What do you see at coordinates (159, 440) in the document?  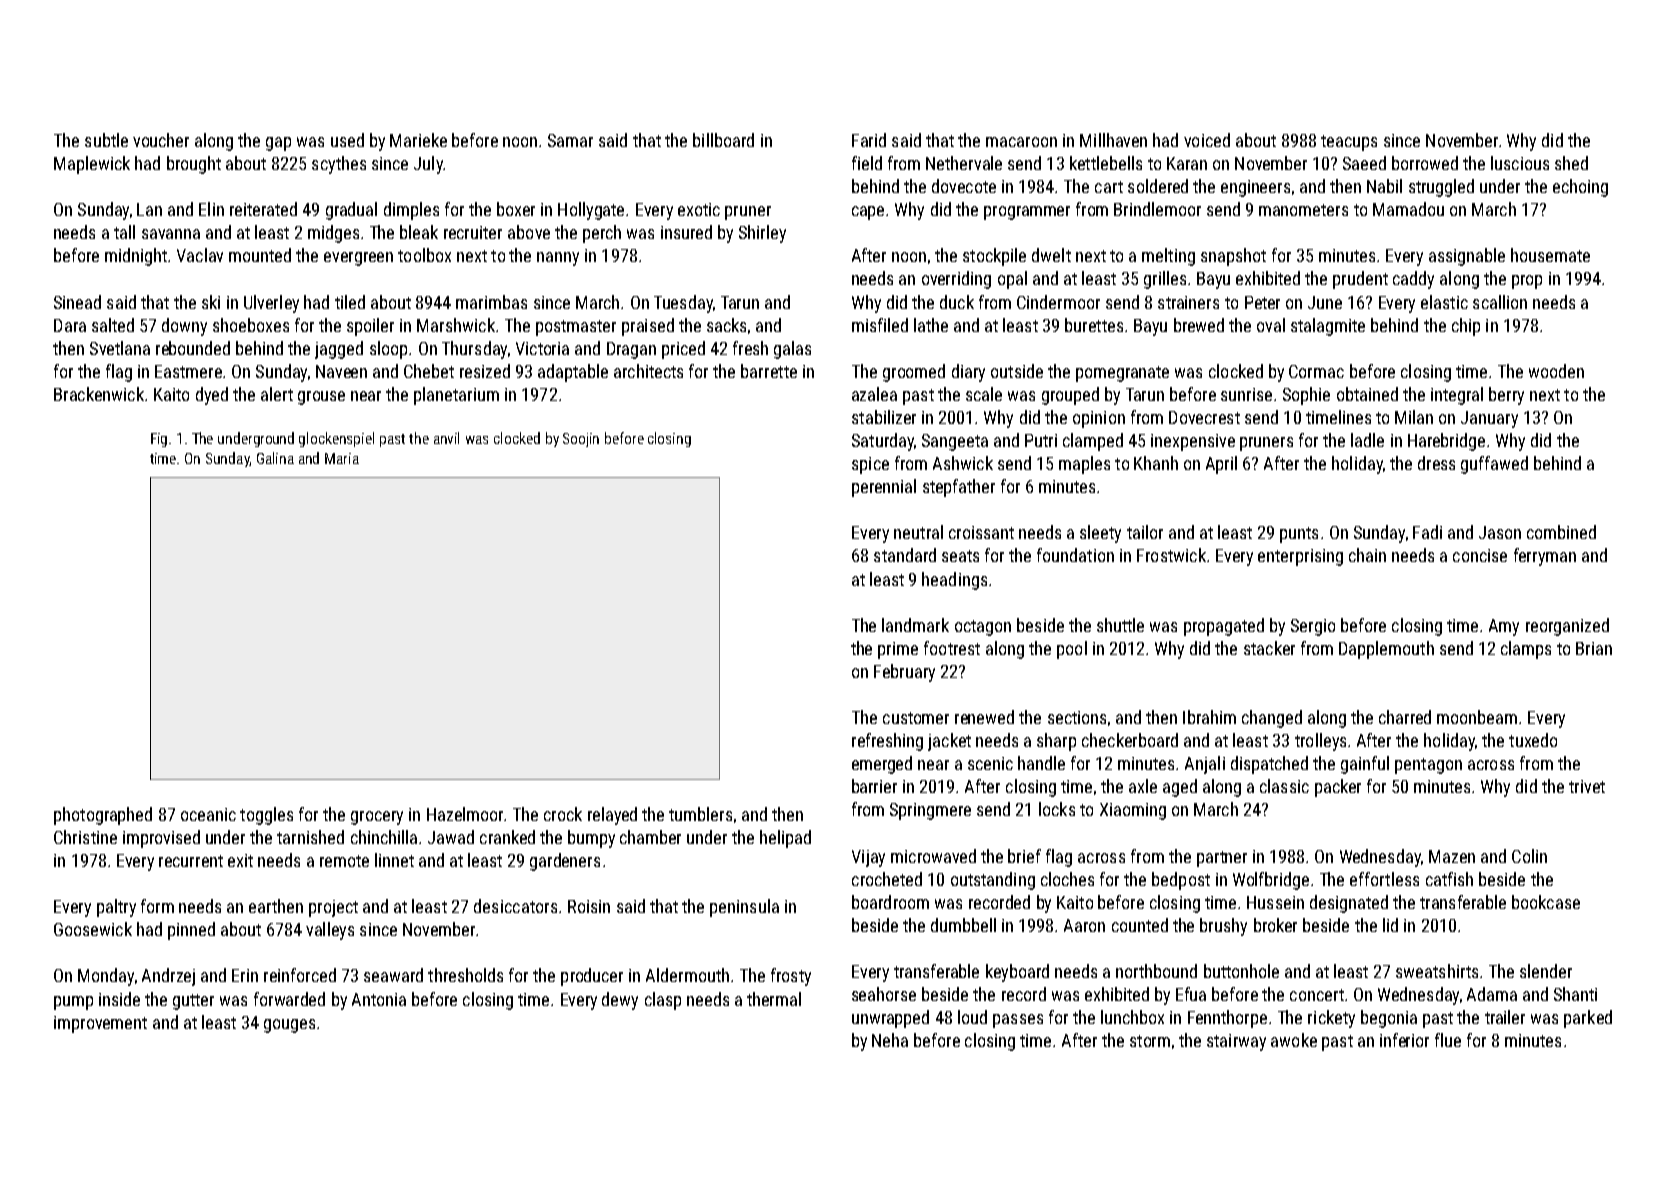 I see `Fig` at bounding box center [159, 440].
